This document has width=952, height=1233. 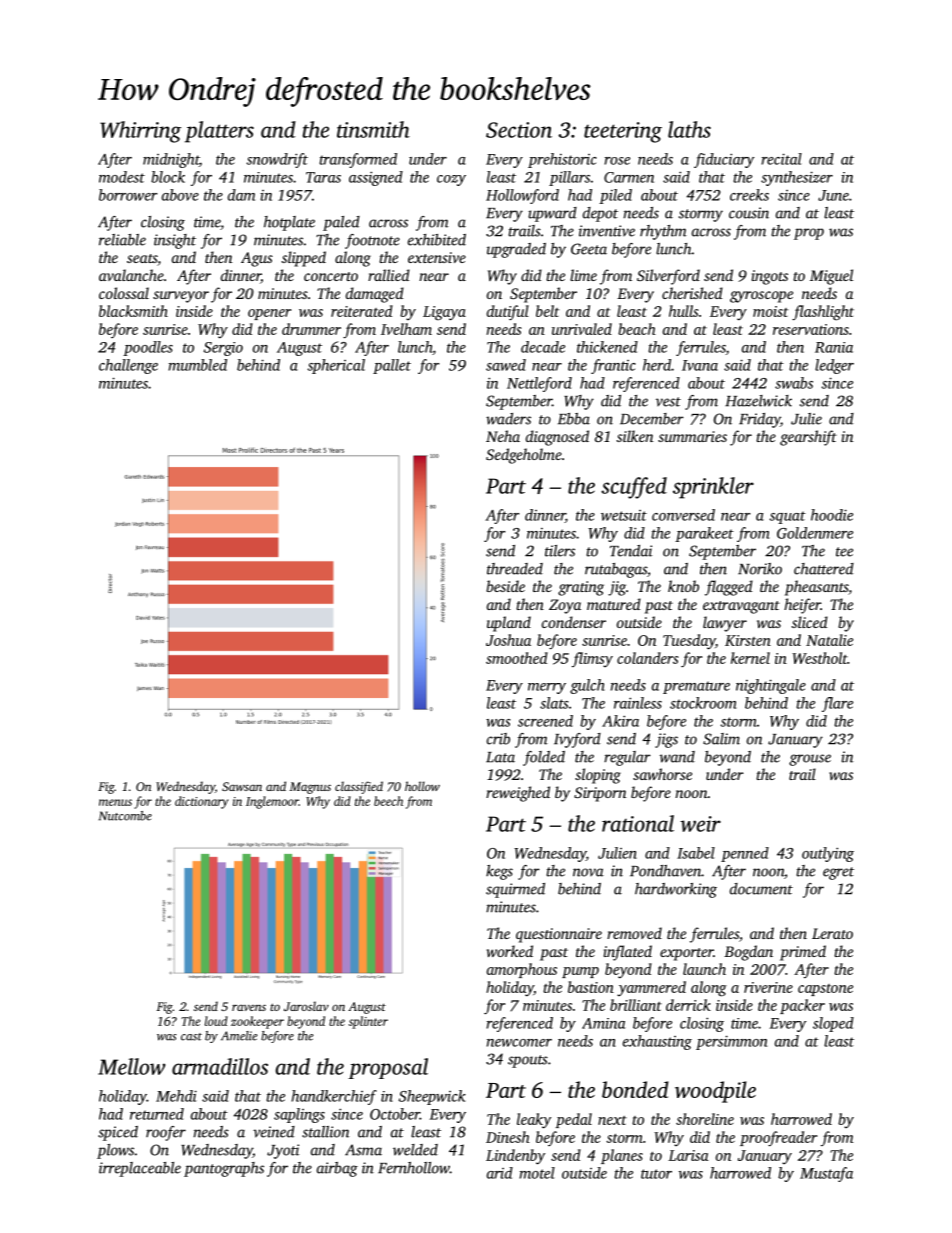 I want to click on Mellow, so click(x=131, y=1066).
